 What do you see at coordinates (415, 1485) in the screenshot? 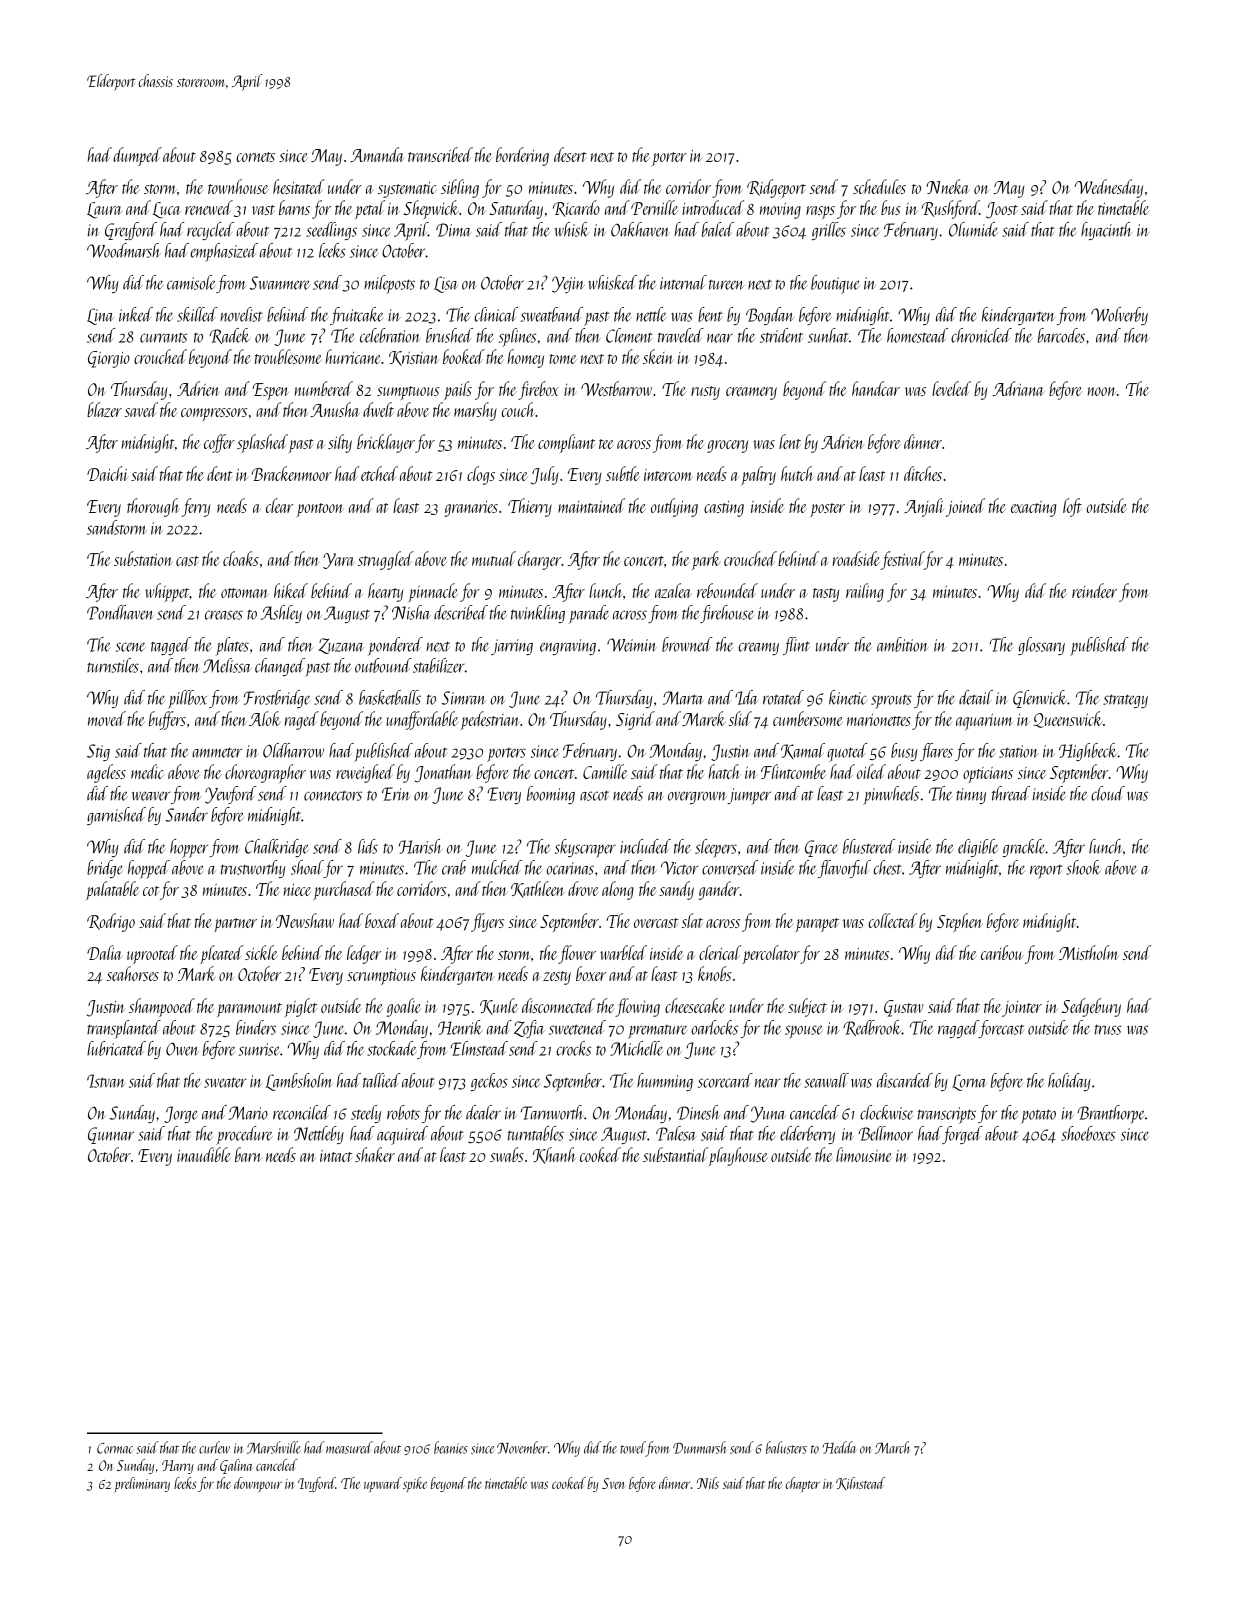
I see `spike` at bounding box center [415, 1485].
